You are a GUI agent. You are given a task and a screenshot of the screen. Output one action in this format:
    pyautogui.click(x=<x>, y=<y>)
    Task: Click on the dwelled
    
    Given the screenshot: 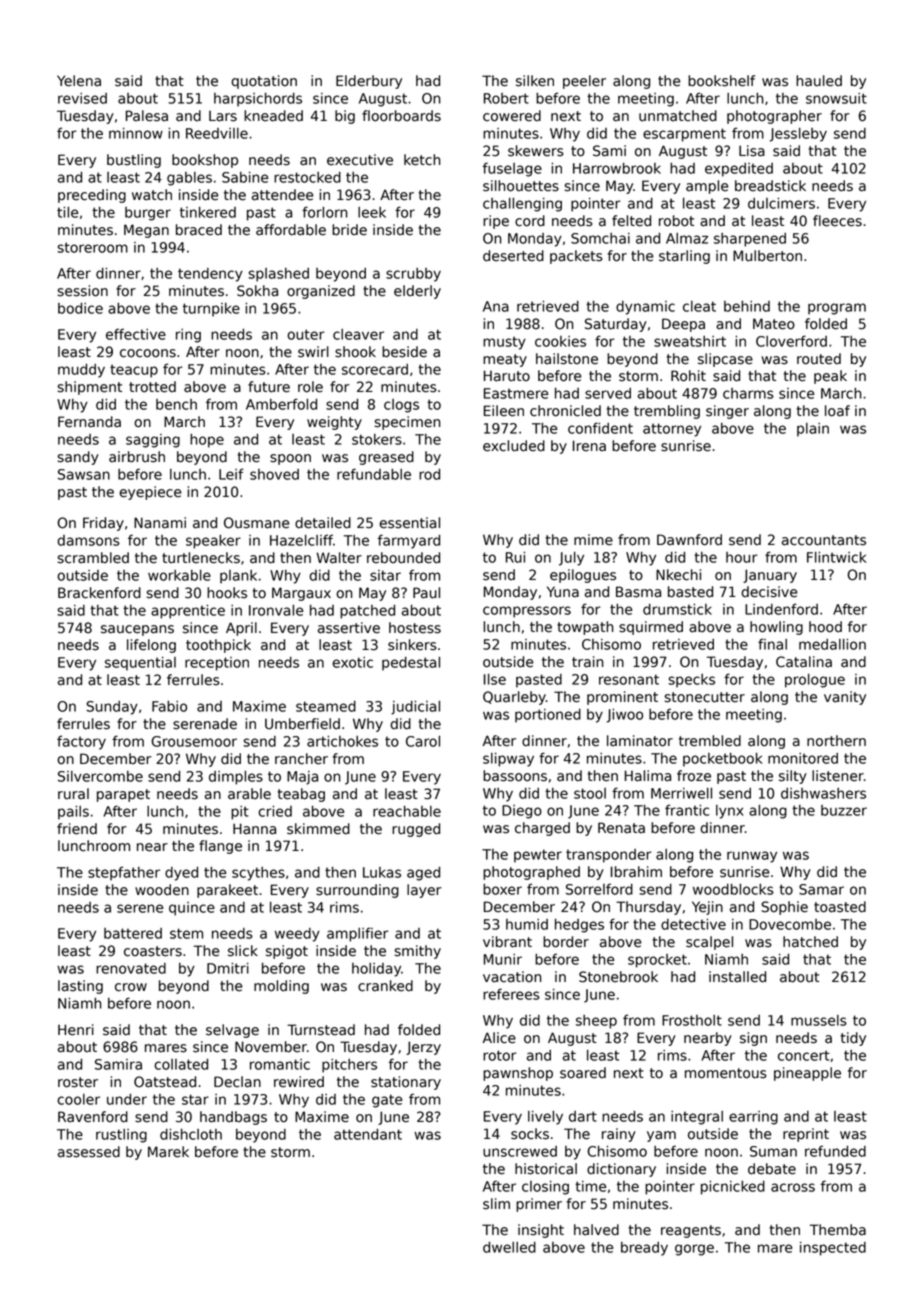 What is the action you would take?
    pyautogui.click(x=509, y=1247)
